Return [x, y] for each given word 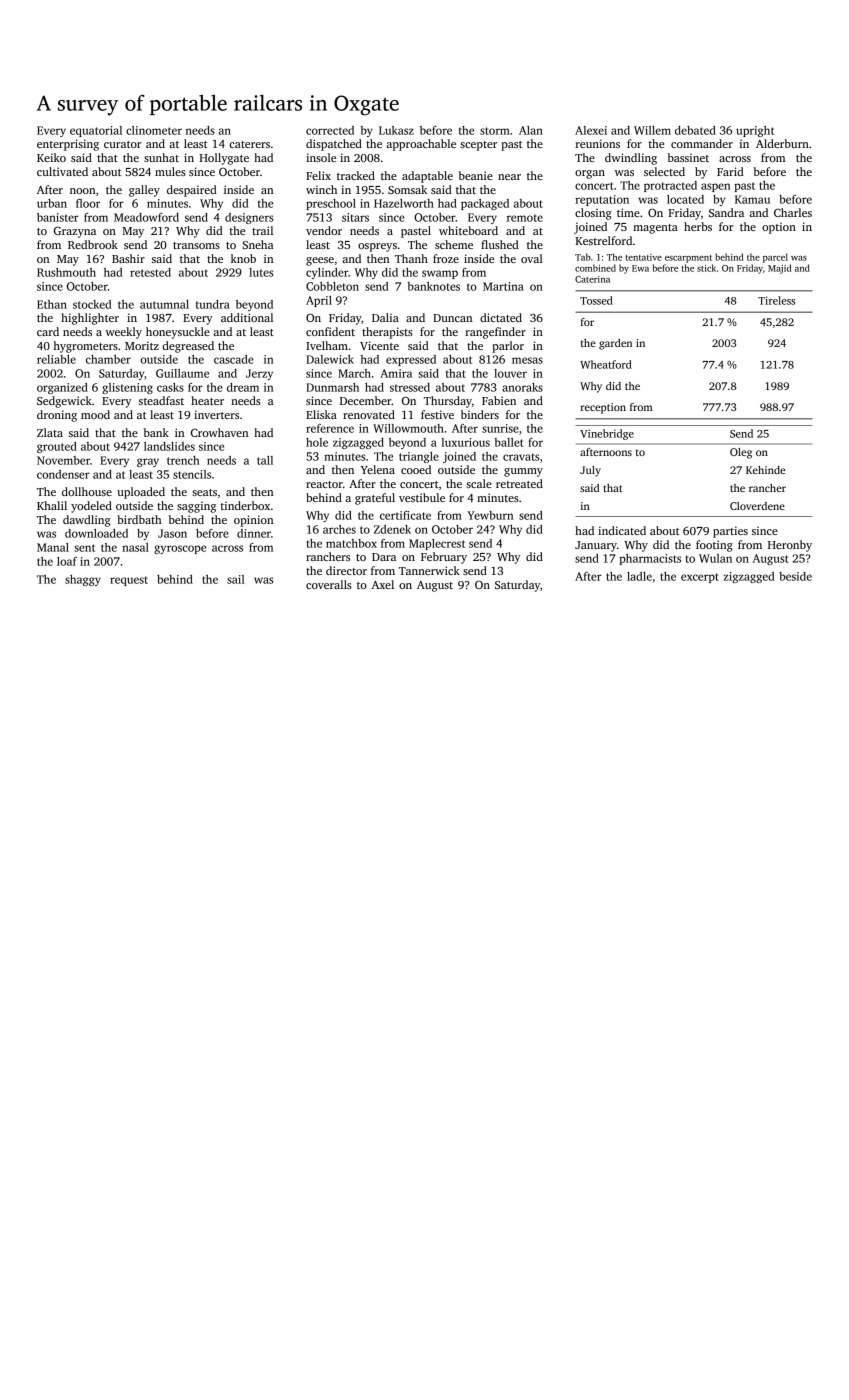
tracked [356, 175]
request [129, 581]
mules [170, 171]
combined [595, 268]
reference [330, 428]
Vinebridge [607, 434]
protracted [670, 186]
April [319, 301]
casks [170, 387]
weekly [124, 333]
